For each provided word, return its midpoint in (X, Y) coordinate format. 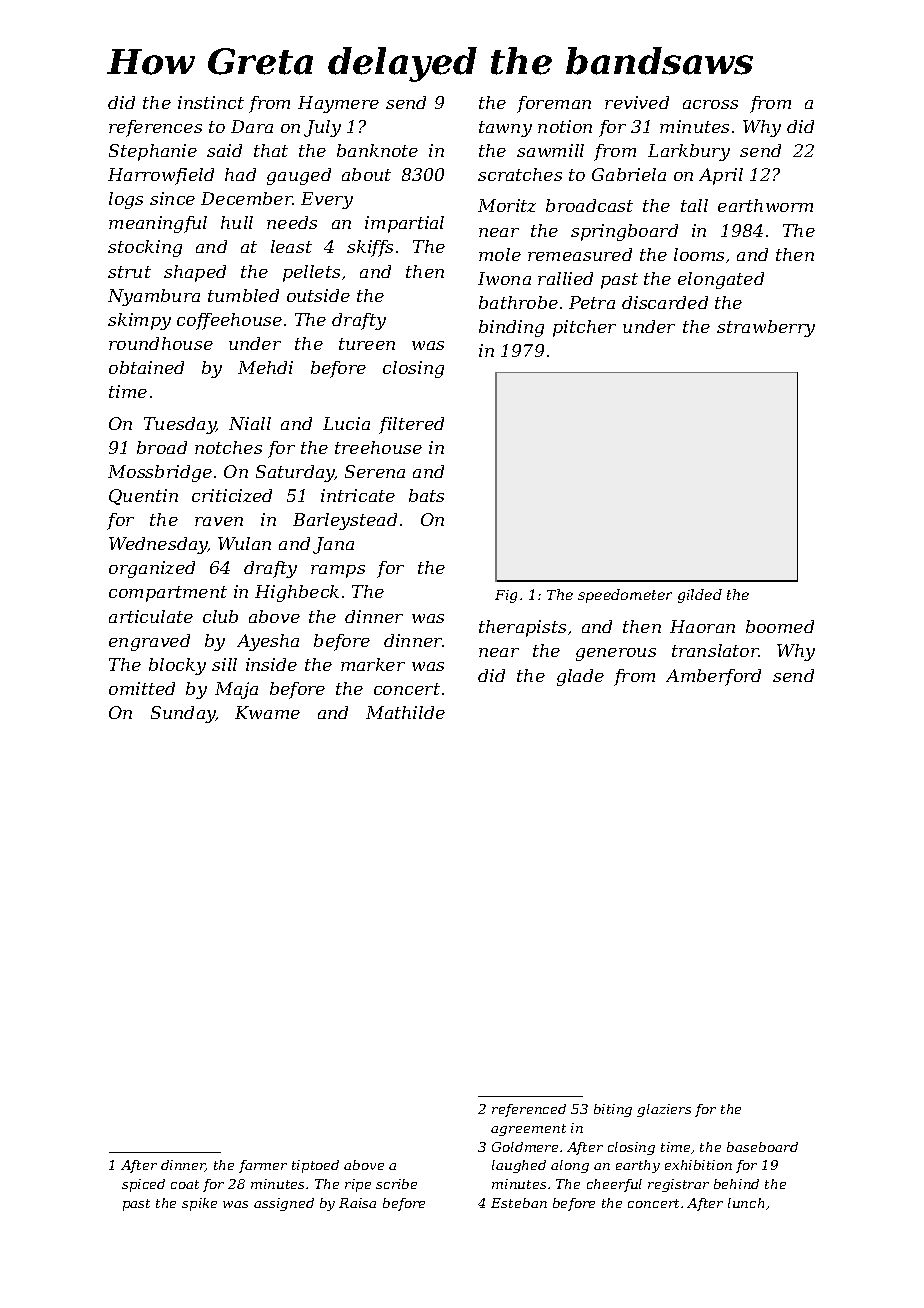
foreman (554, 104)
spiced (143, 1185)
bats (426, 495)
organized (152, 569)
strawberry (766, 328)
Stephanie (153, 152)
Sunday (183, 714)
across (710, 104)
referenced (529, 1110)
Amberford (713, 677)
